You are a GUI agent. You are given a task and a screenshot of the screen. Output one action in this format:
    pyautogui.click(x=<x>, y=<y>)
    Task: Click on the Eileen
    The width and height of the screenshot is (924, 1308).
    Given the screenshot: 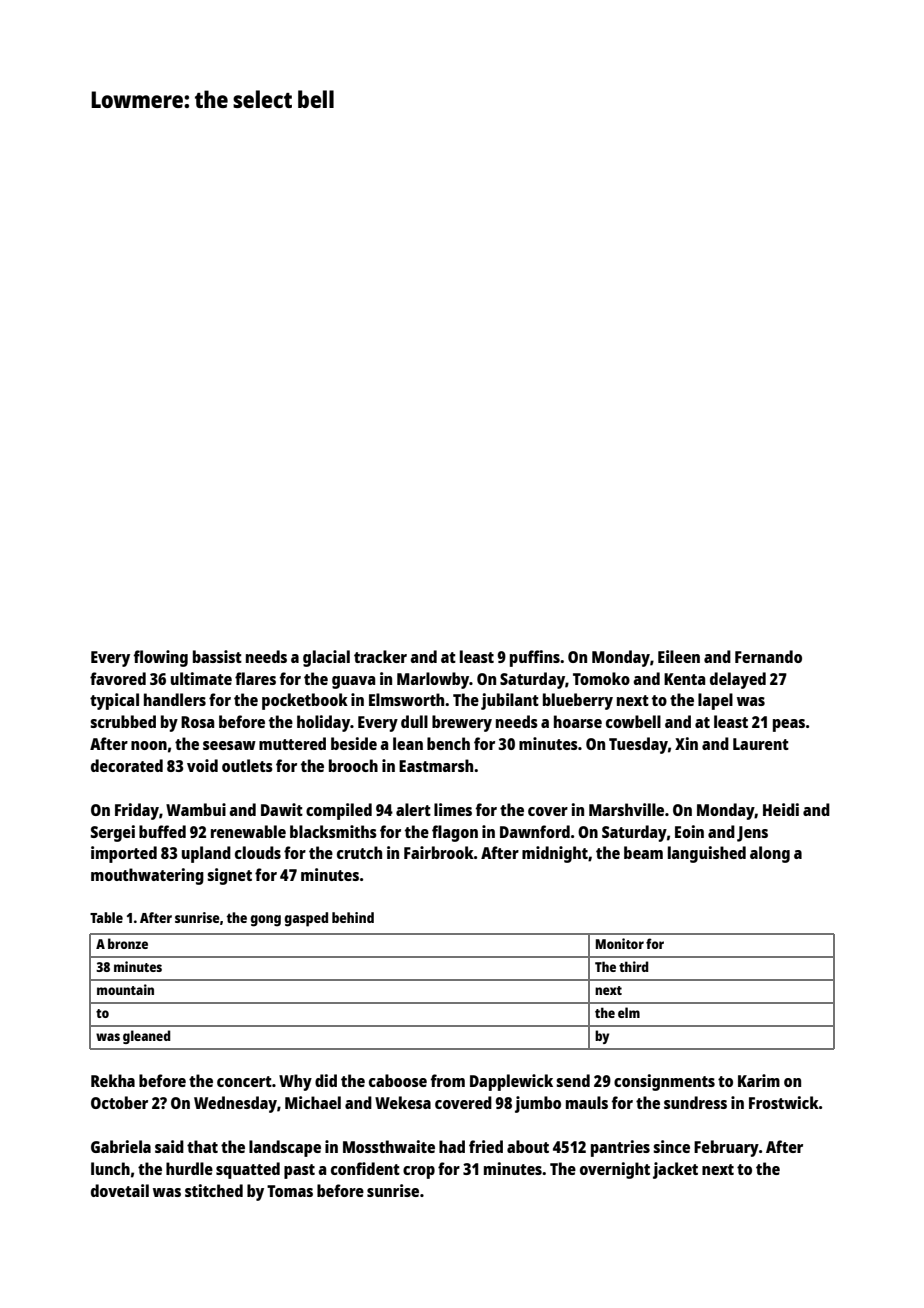 What is the action you would take?
    pyautogui.click(x=679, y=656)
